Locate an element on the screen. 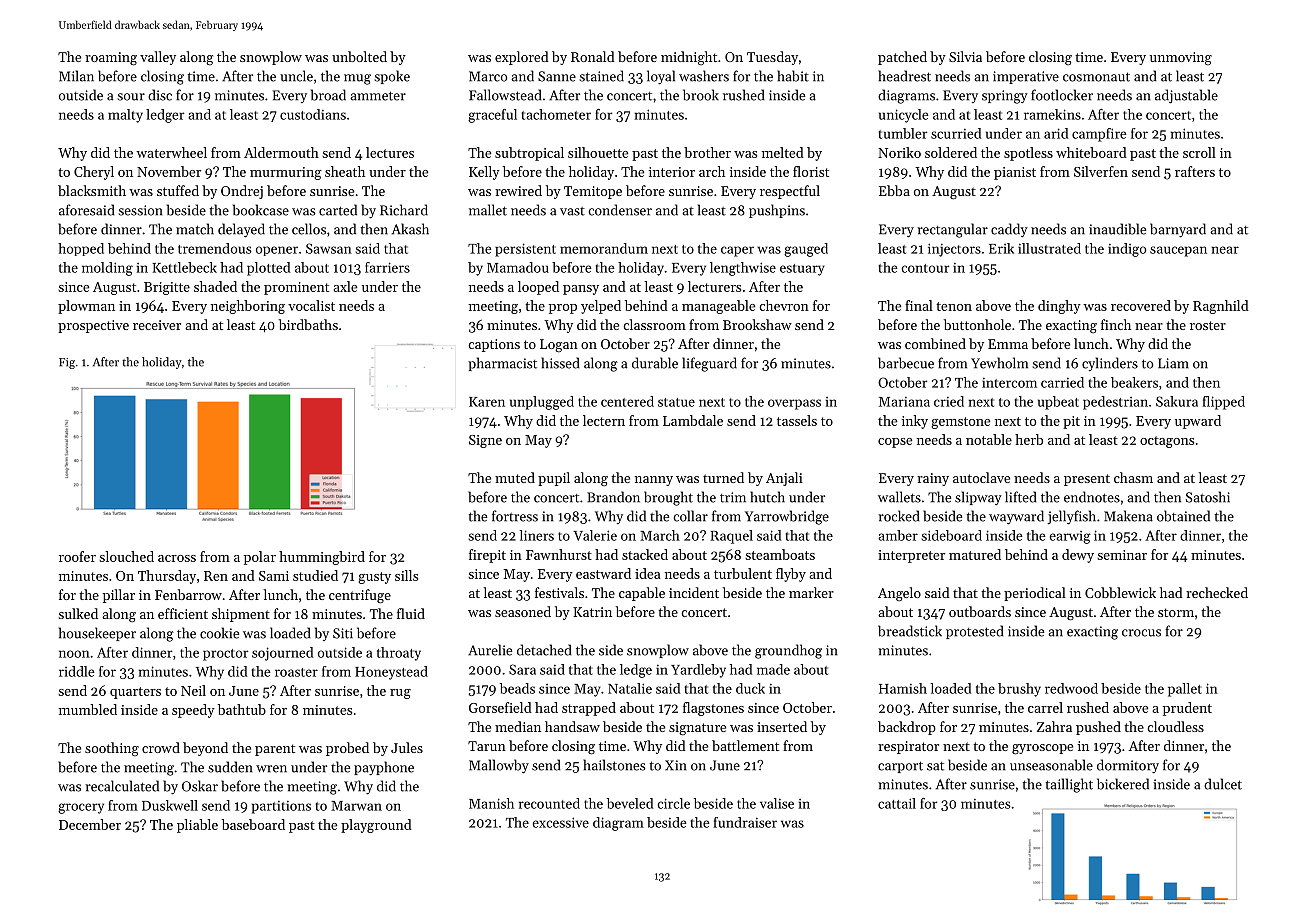 The image size is (1308, 924). parent is located at coordinates (275, 750).
